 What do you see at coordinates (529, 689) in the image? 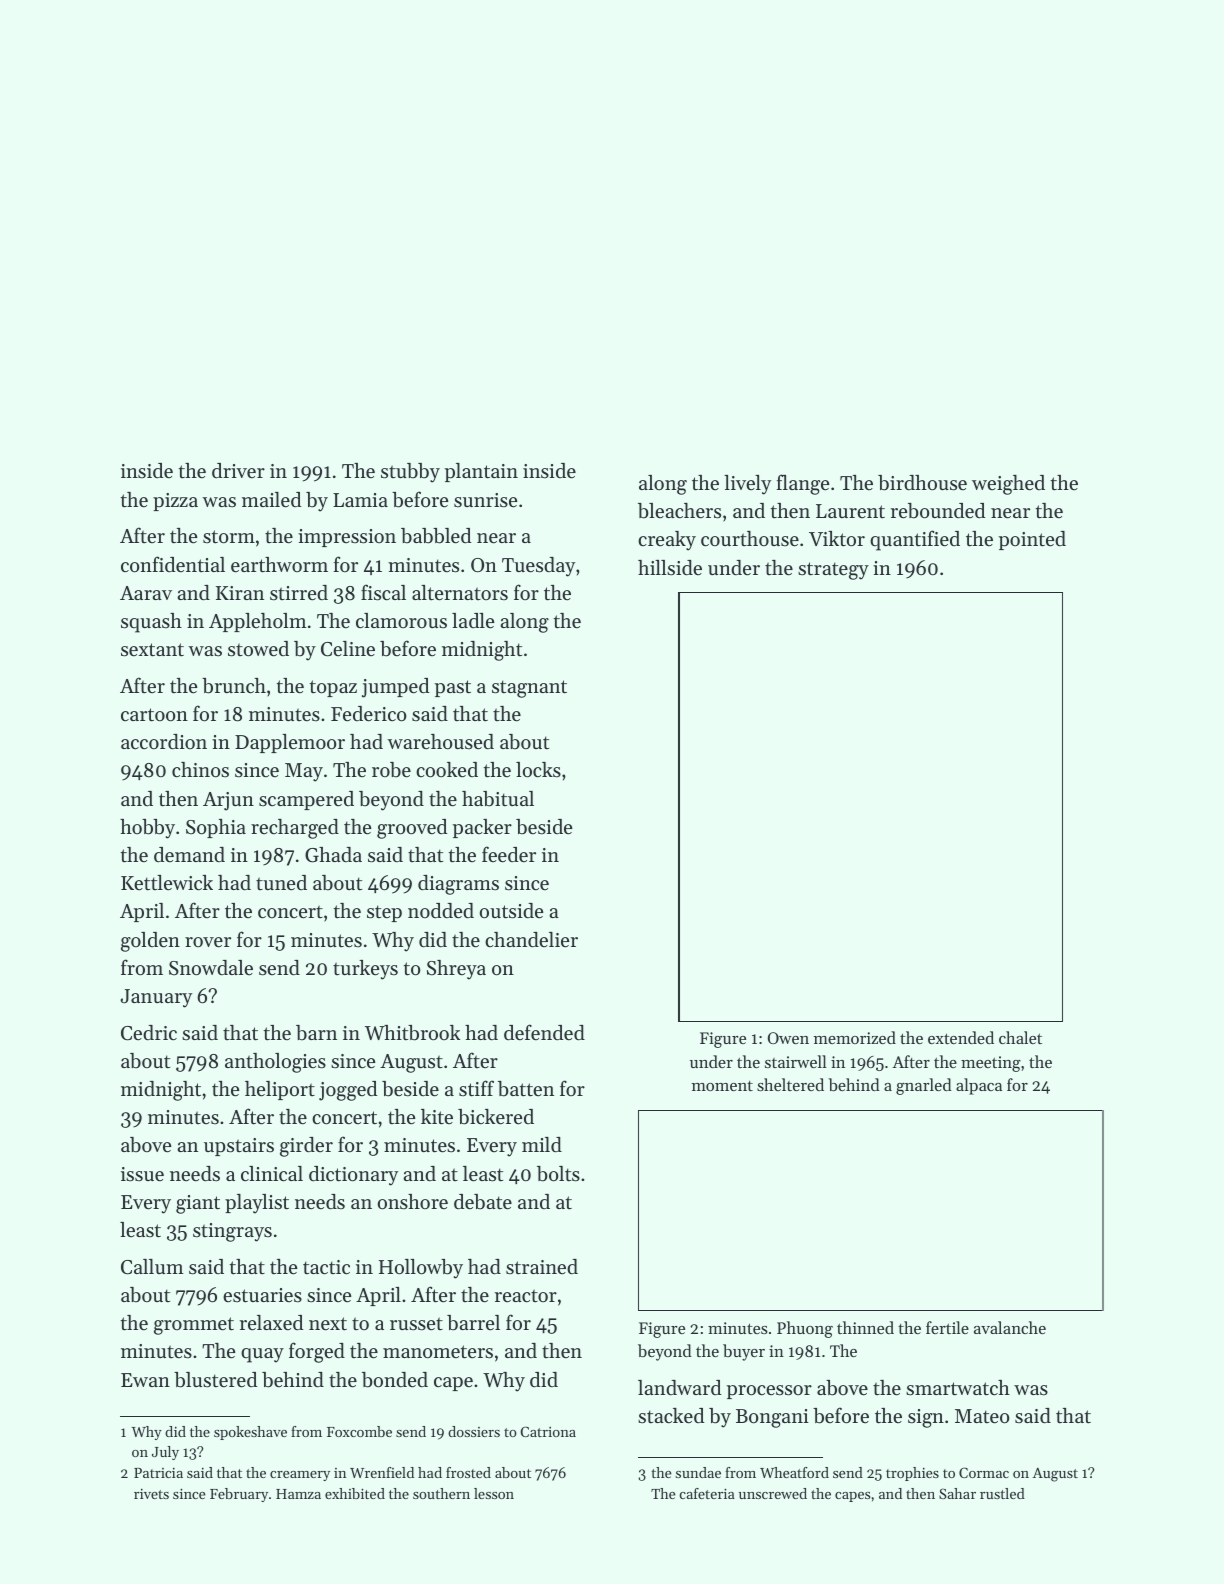
I see `stagnant` at bounding box center [529, 689].
